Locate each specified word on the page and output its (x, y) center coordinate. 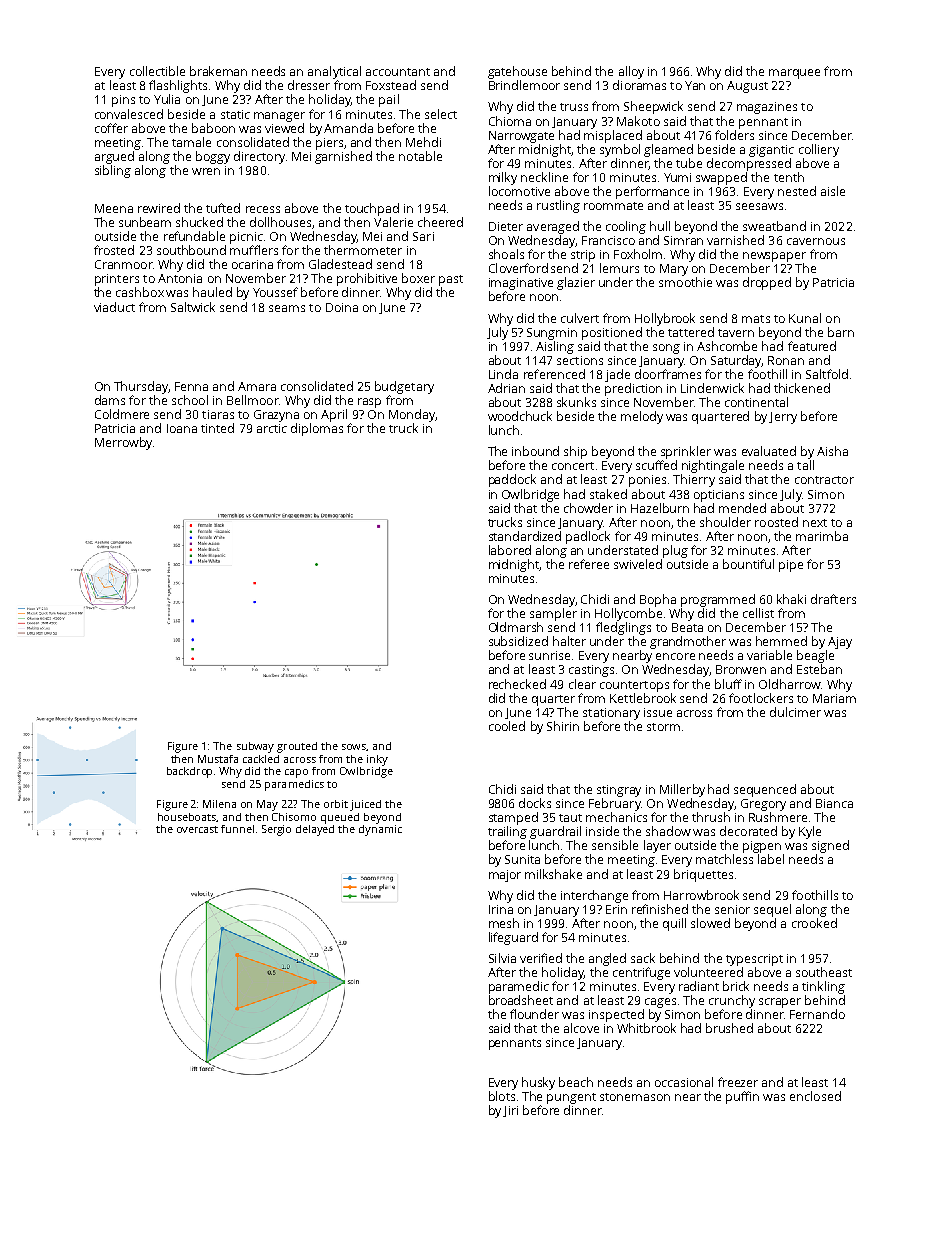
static (235, 114)
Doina (342, 307)
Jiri (510, 1111)
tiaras (218, 414)
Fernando (817, 1014)
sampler (553, 614)
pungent (571, 1098)
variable (769, 655)
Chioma (510, 121)
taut (570, 818)
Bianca (834, 803)
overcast (197, 829)
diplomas (317, 429)
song (666, 349)
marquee (794, 74)
